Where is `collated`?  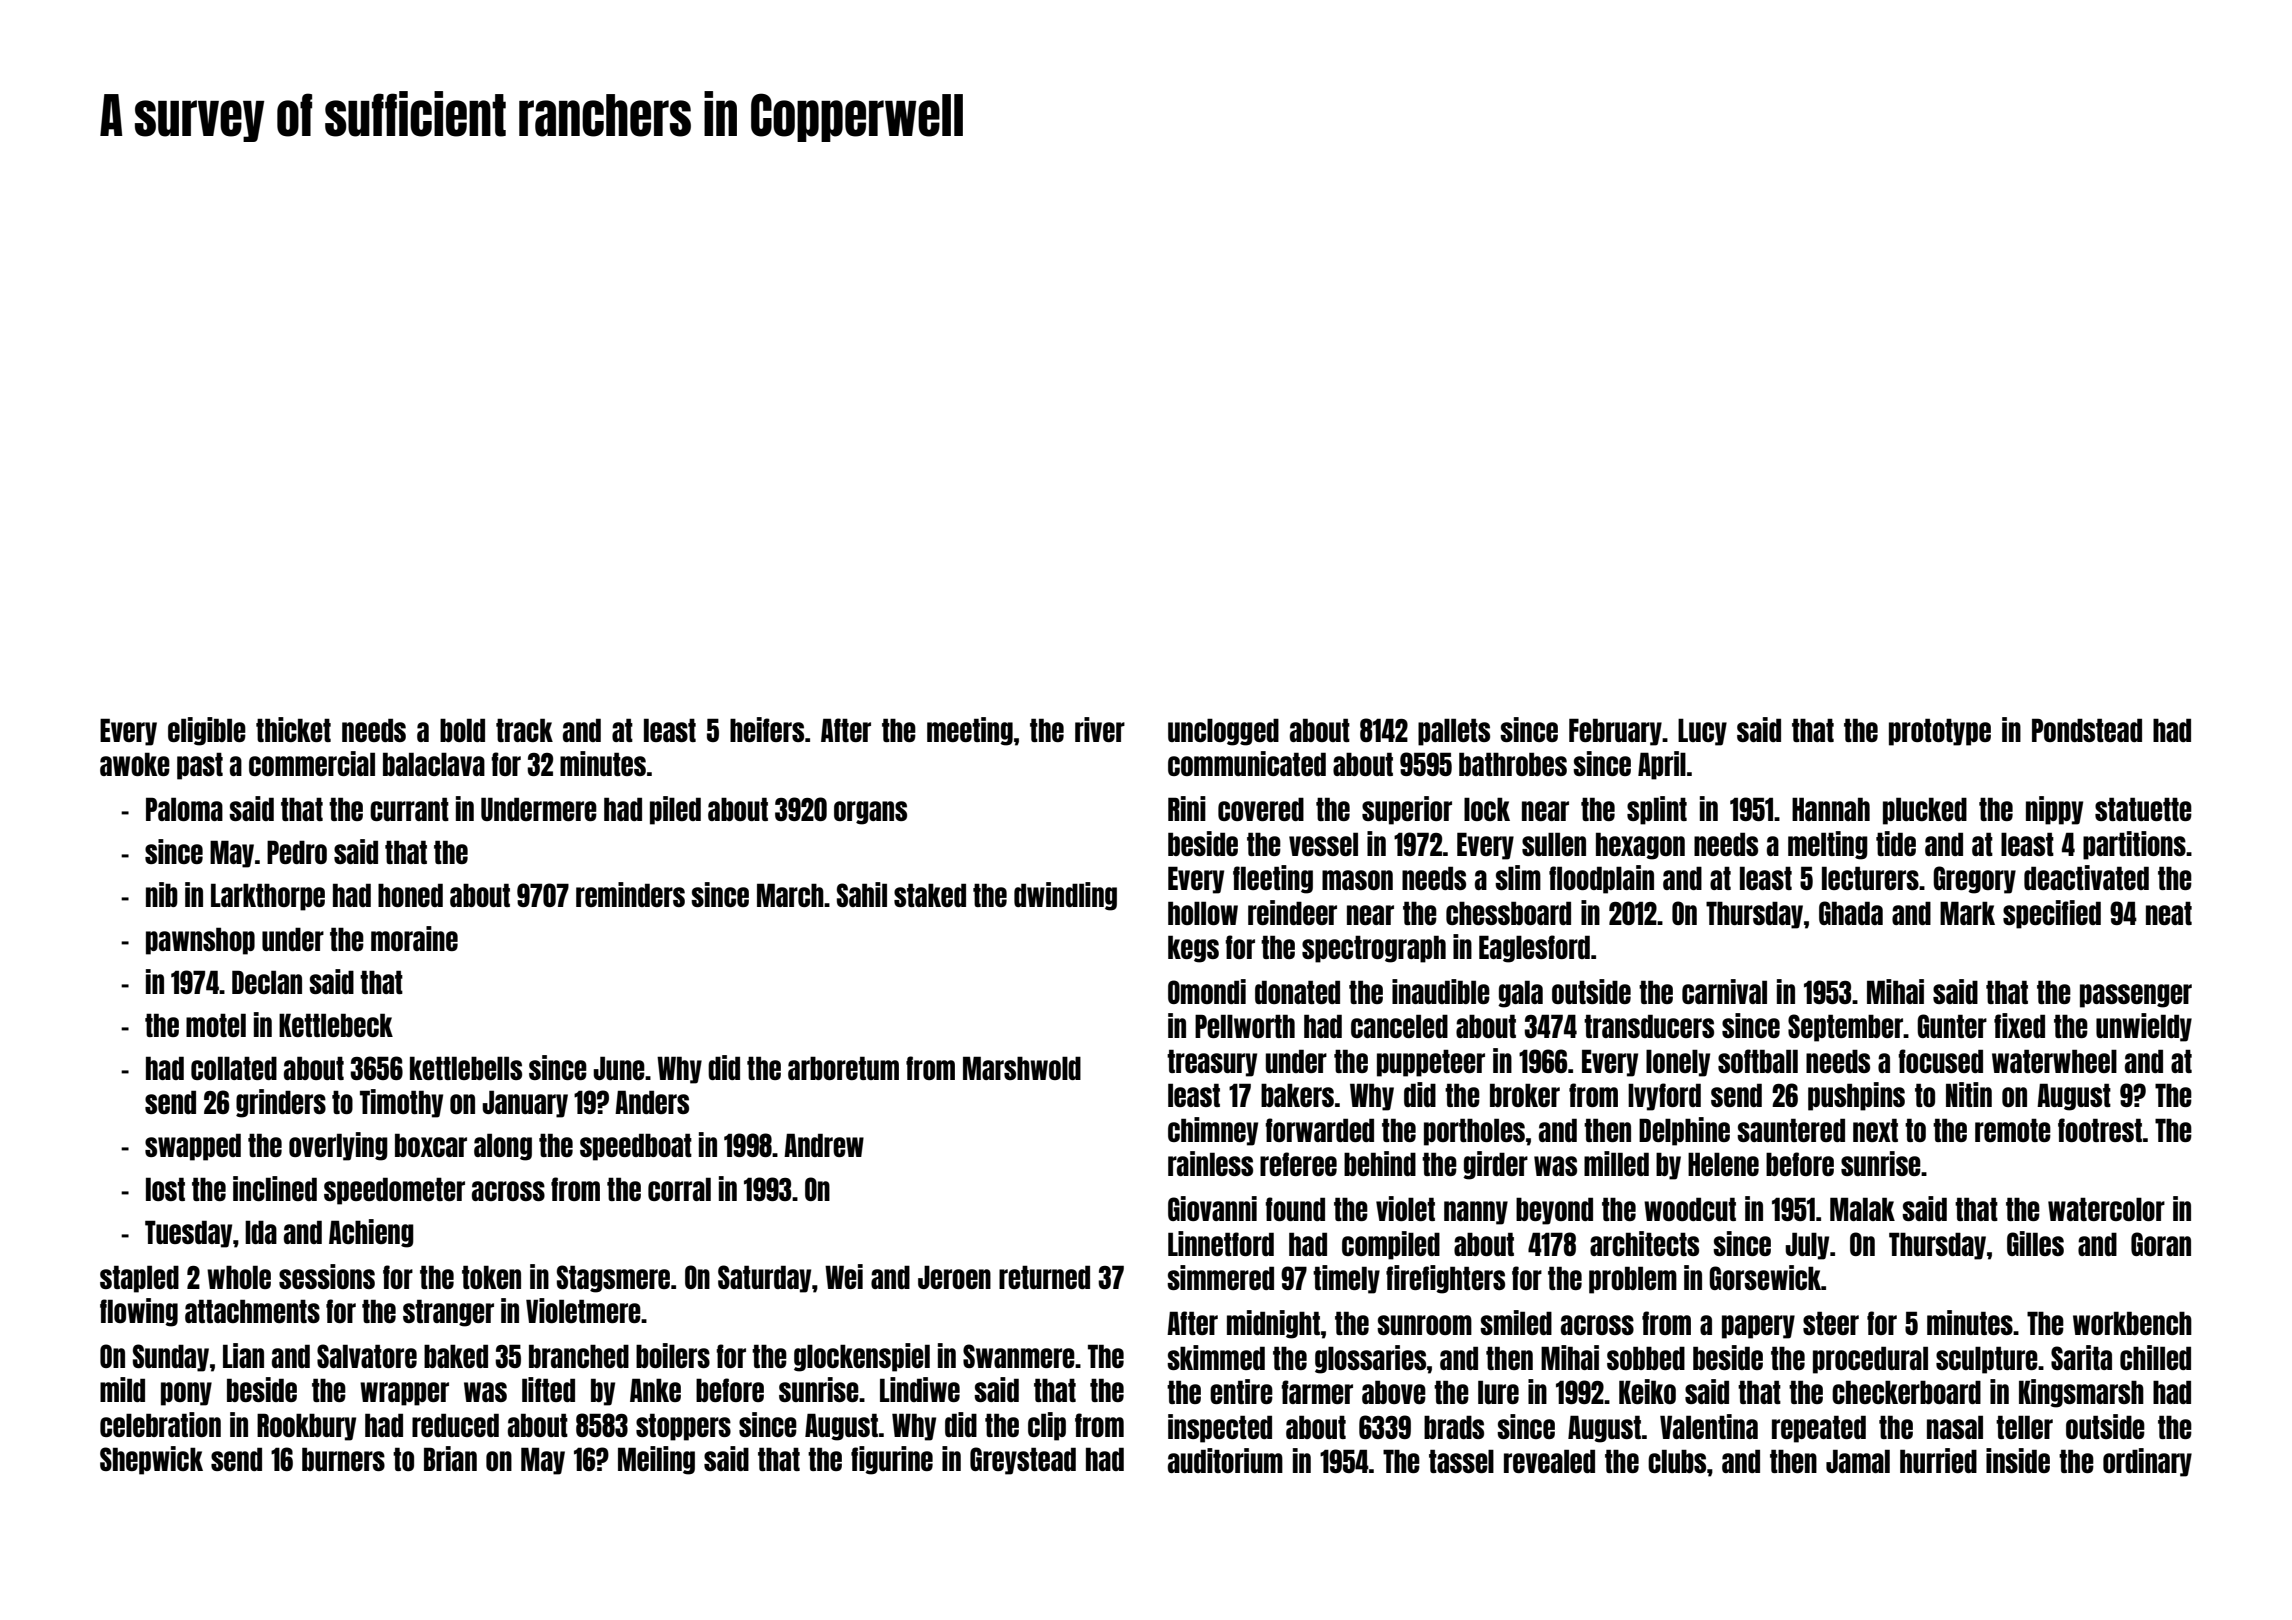 collated is located at coordinates (234, 1068).
